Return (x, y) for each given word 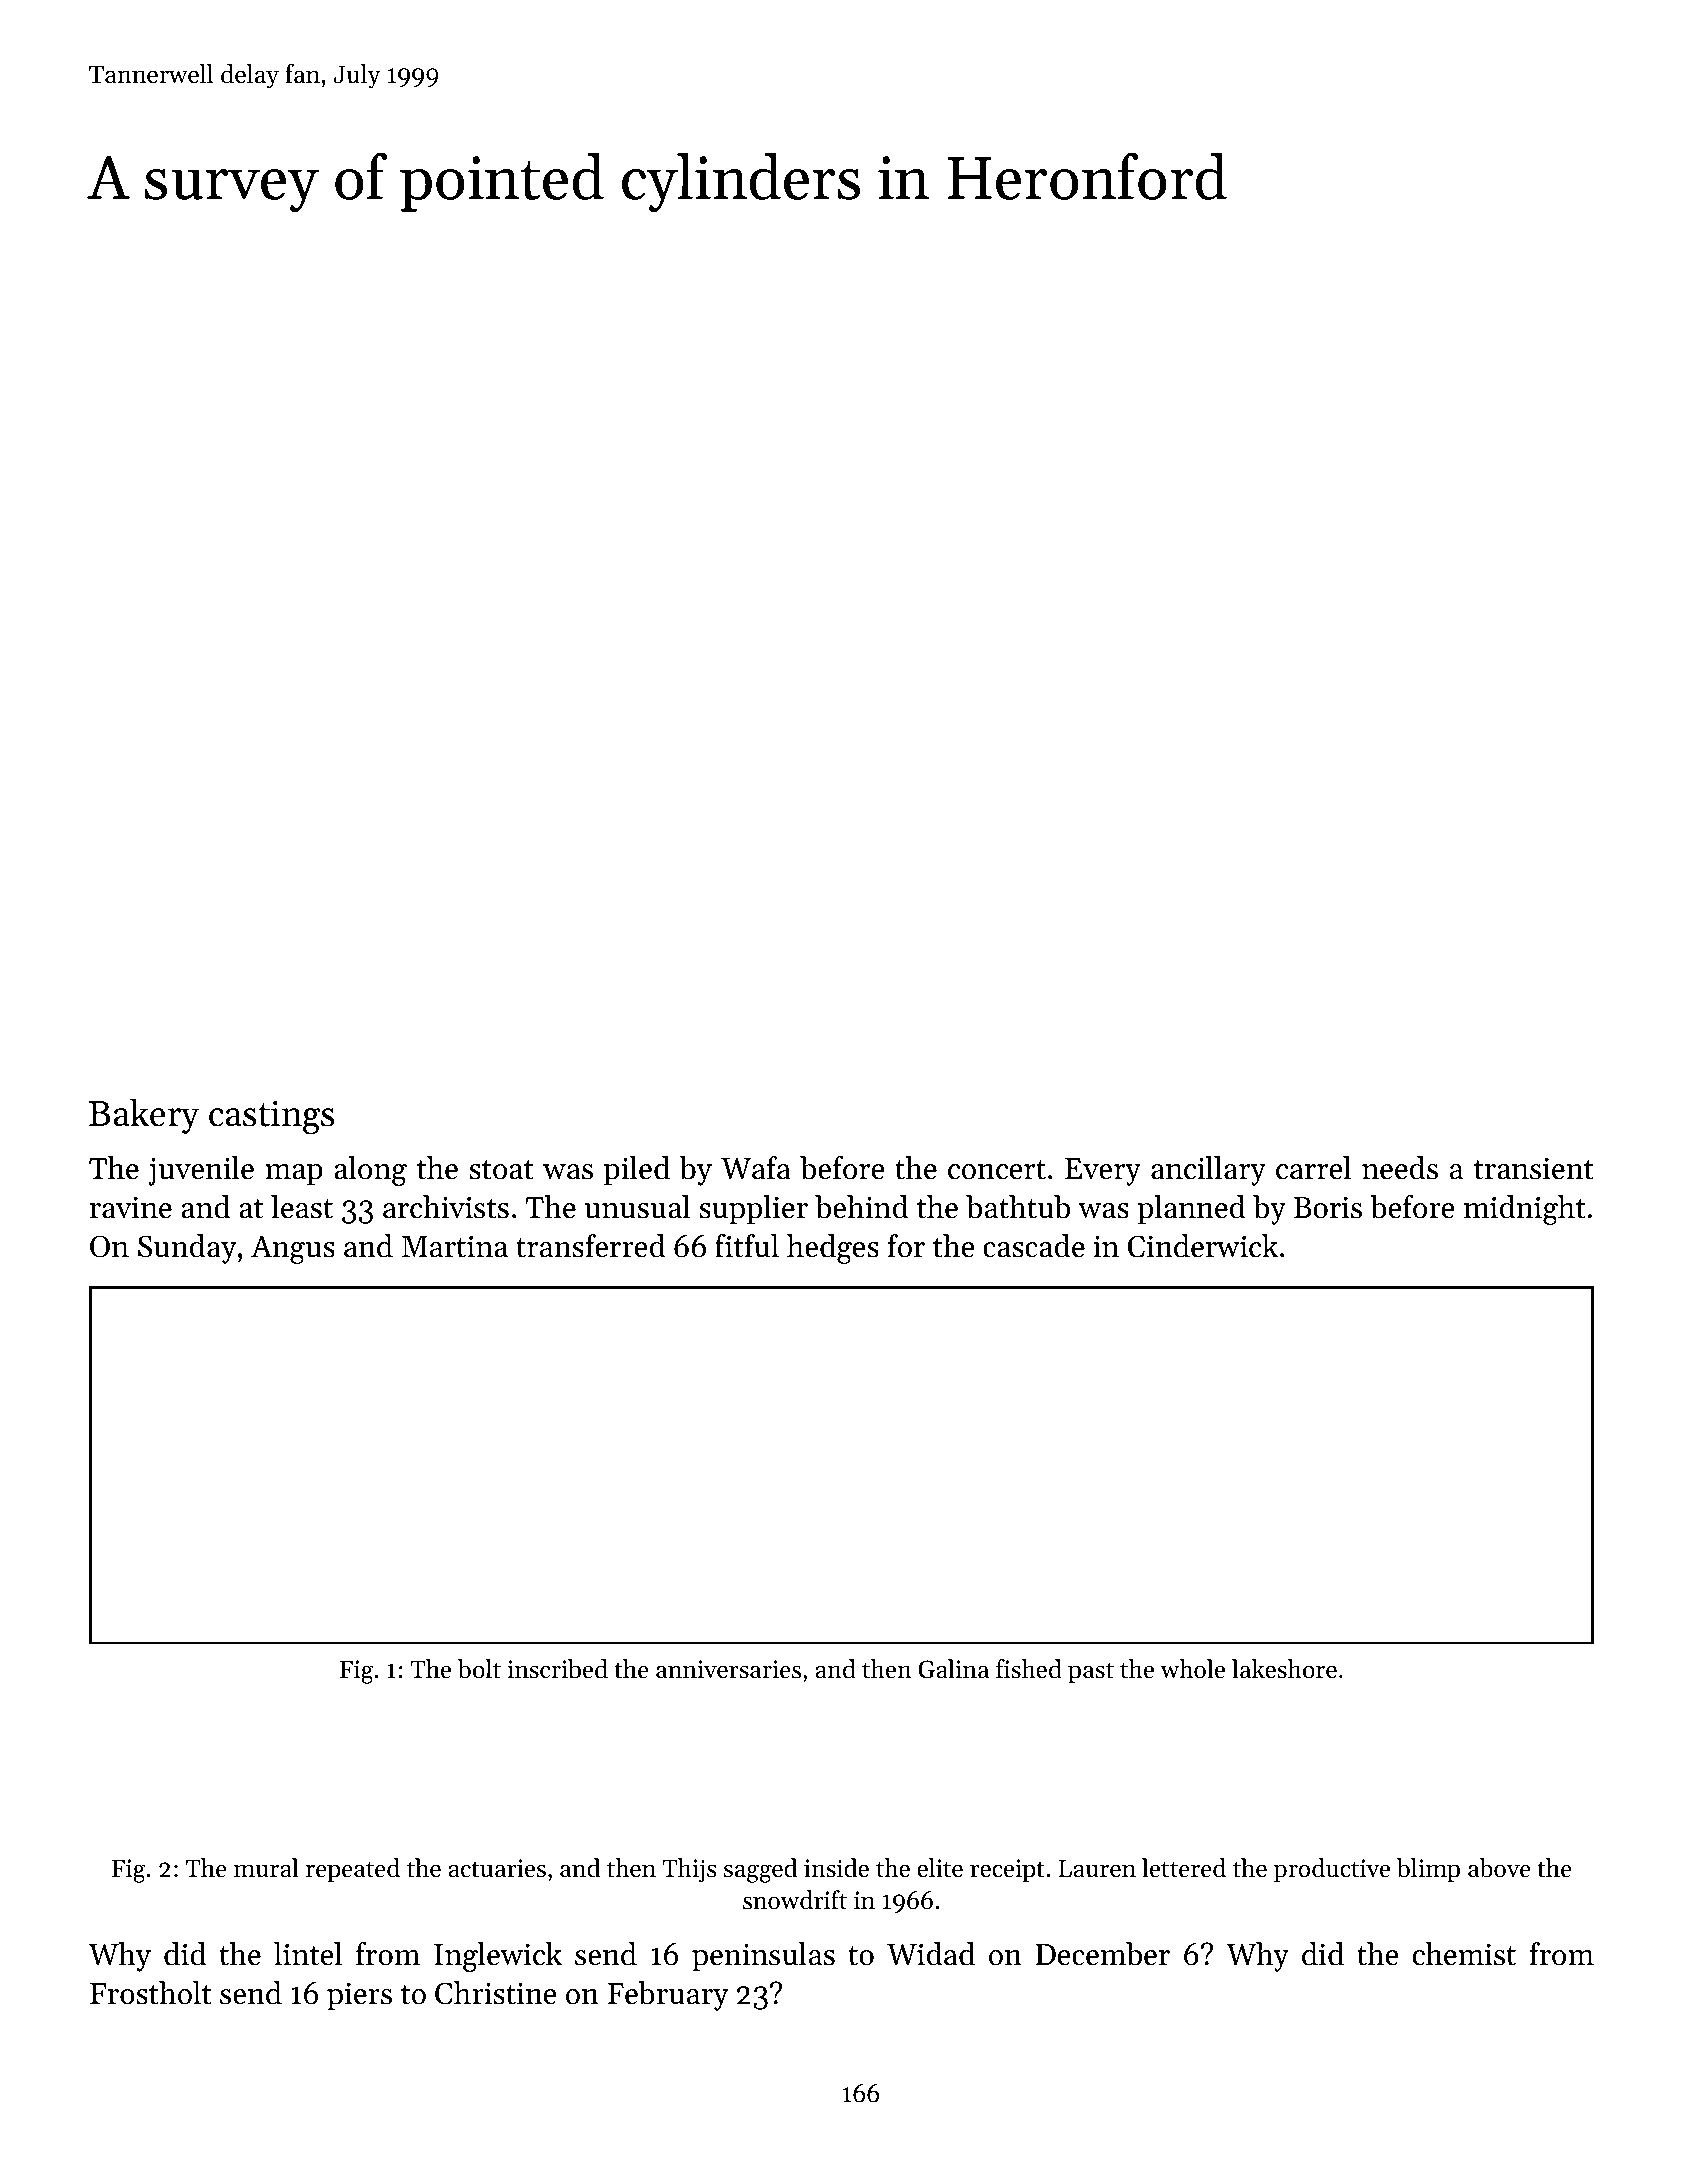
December (1103, 1954)
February (668, 1996)
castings (272, 1117)
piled (637, 1171)
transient (1534, 1168)
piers (359, 1996)
